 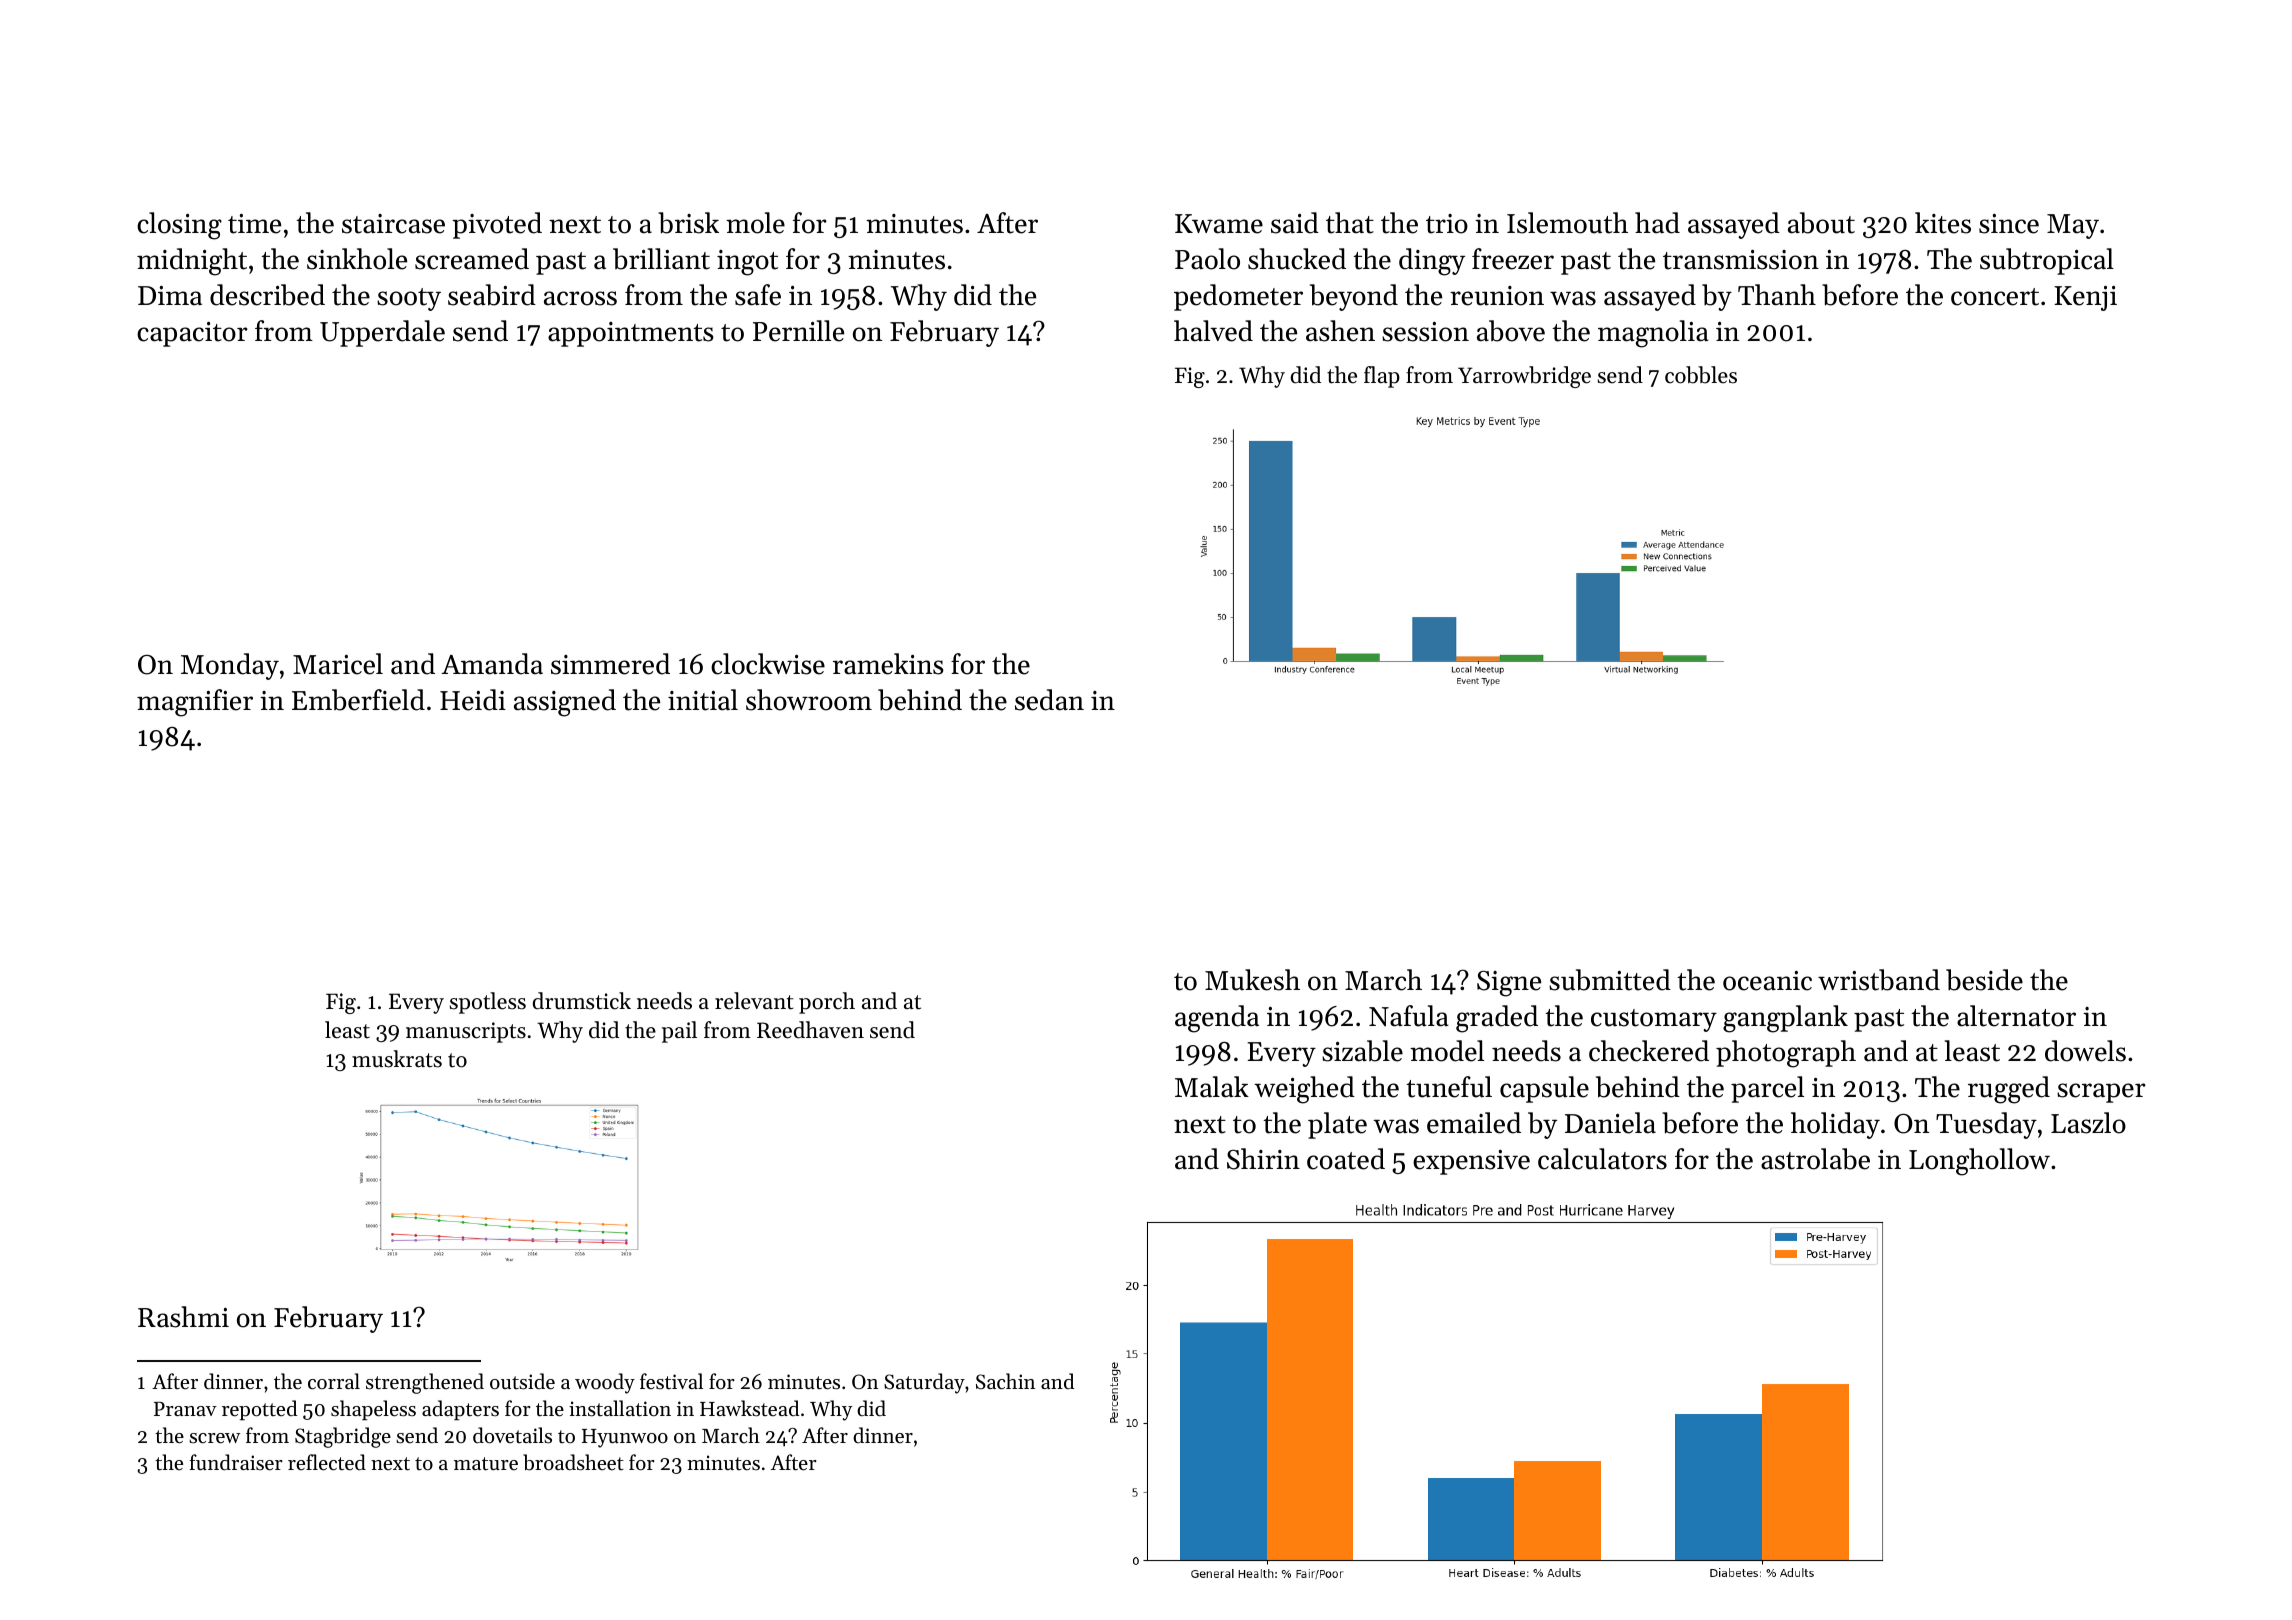 I want to click on magnifier, so click(x=195, y=703).
